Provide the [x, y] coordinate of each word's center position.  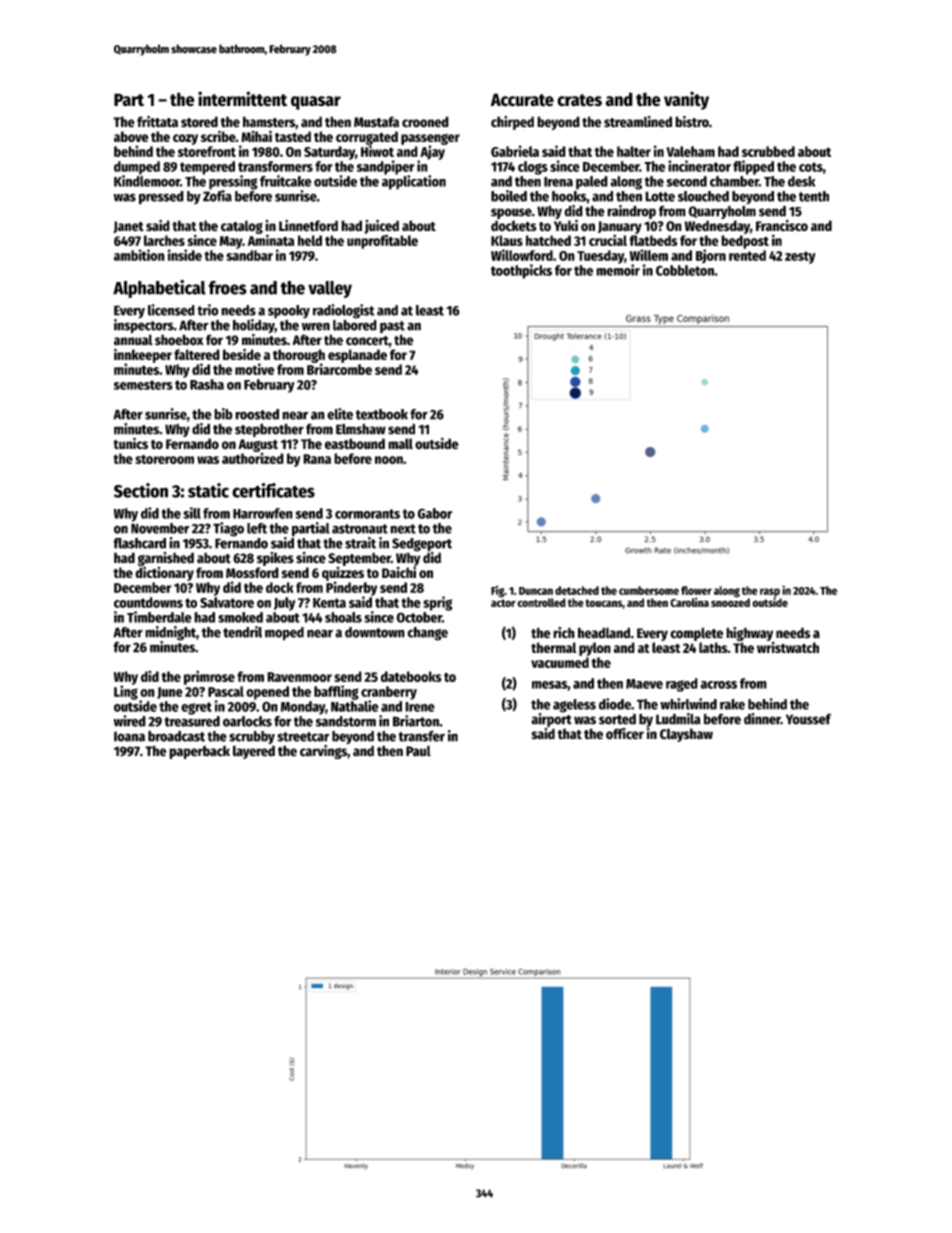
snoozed [730, 602]
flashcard [139, 543]
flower [696, 590]
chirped [512, 123]
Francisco [782, 226]
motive [254, 369]
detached [577, 590]
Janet [128, 227]
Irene [420, 707]
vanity [686, 100]
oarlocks [247, 721]
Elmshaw [361, 429]
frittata [157, 122]
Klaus [507, 240]
